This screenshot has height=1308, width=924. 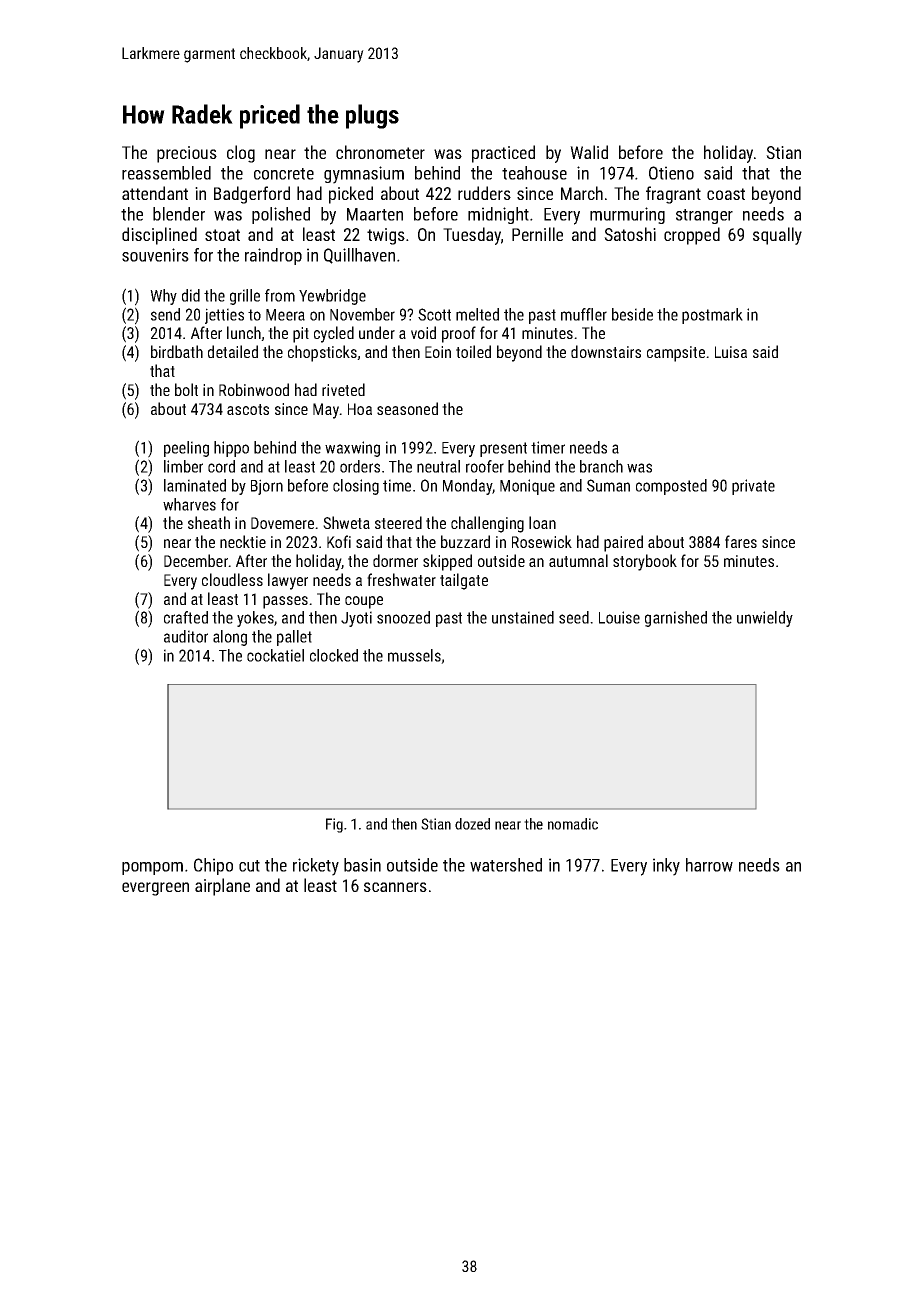 What do you see at coordinates (186, 636) in the screenshot?
I see `auditor` at bounding box center [186, 636].
